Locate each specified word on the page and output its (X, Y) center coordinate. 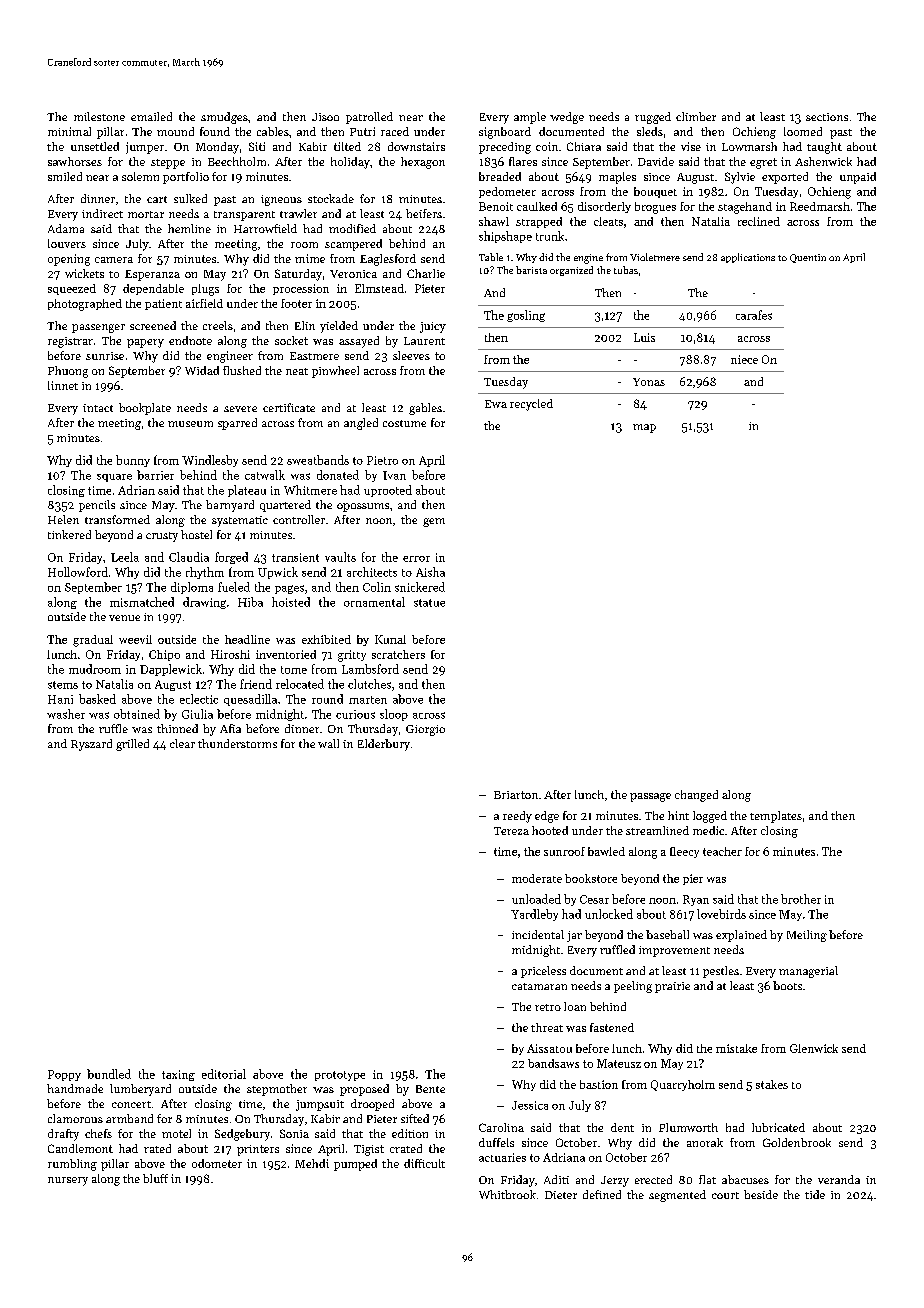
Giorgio (425, 730)
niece (744, 359)
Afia (230, 728)
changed (696, 796)
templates (776, 817)
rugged (653, 118)
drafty (63, 1135)
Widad (202, 370)
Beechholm (237, 161)
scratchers (398, 654)
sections (827, 117)
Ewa (496, 404)
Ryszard (91, 745)
